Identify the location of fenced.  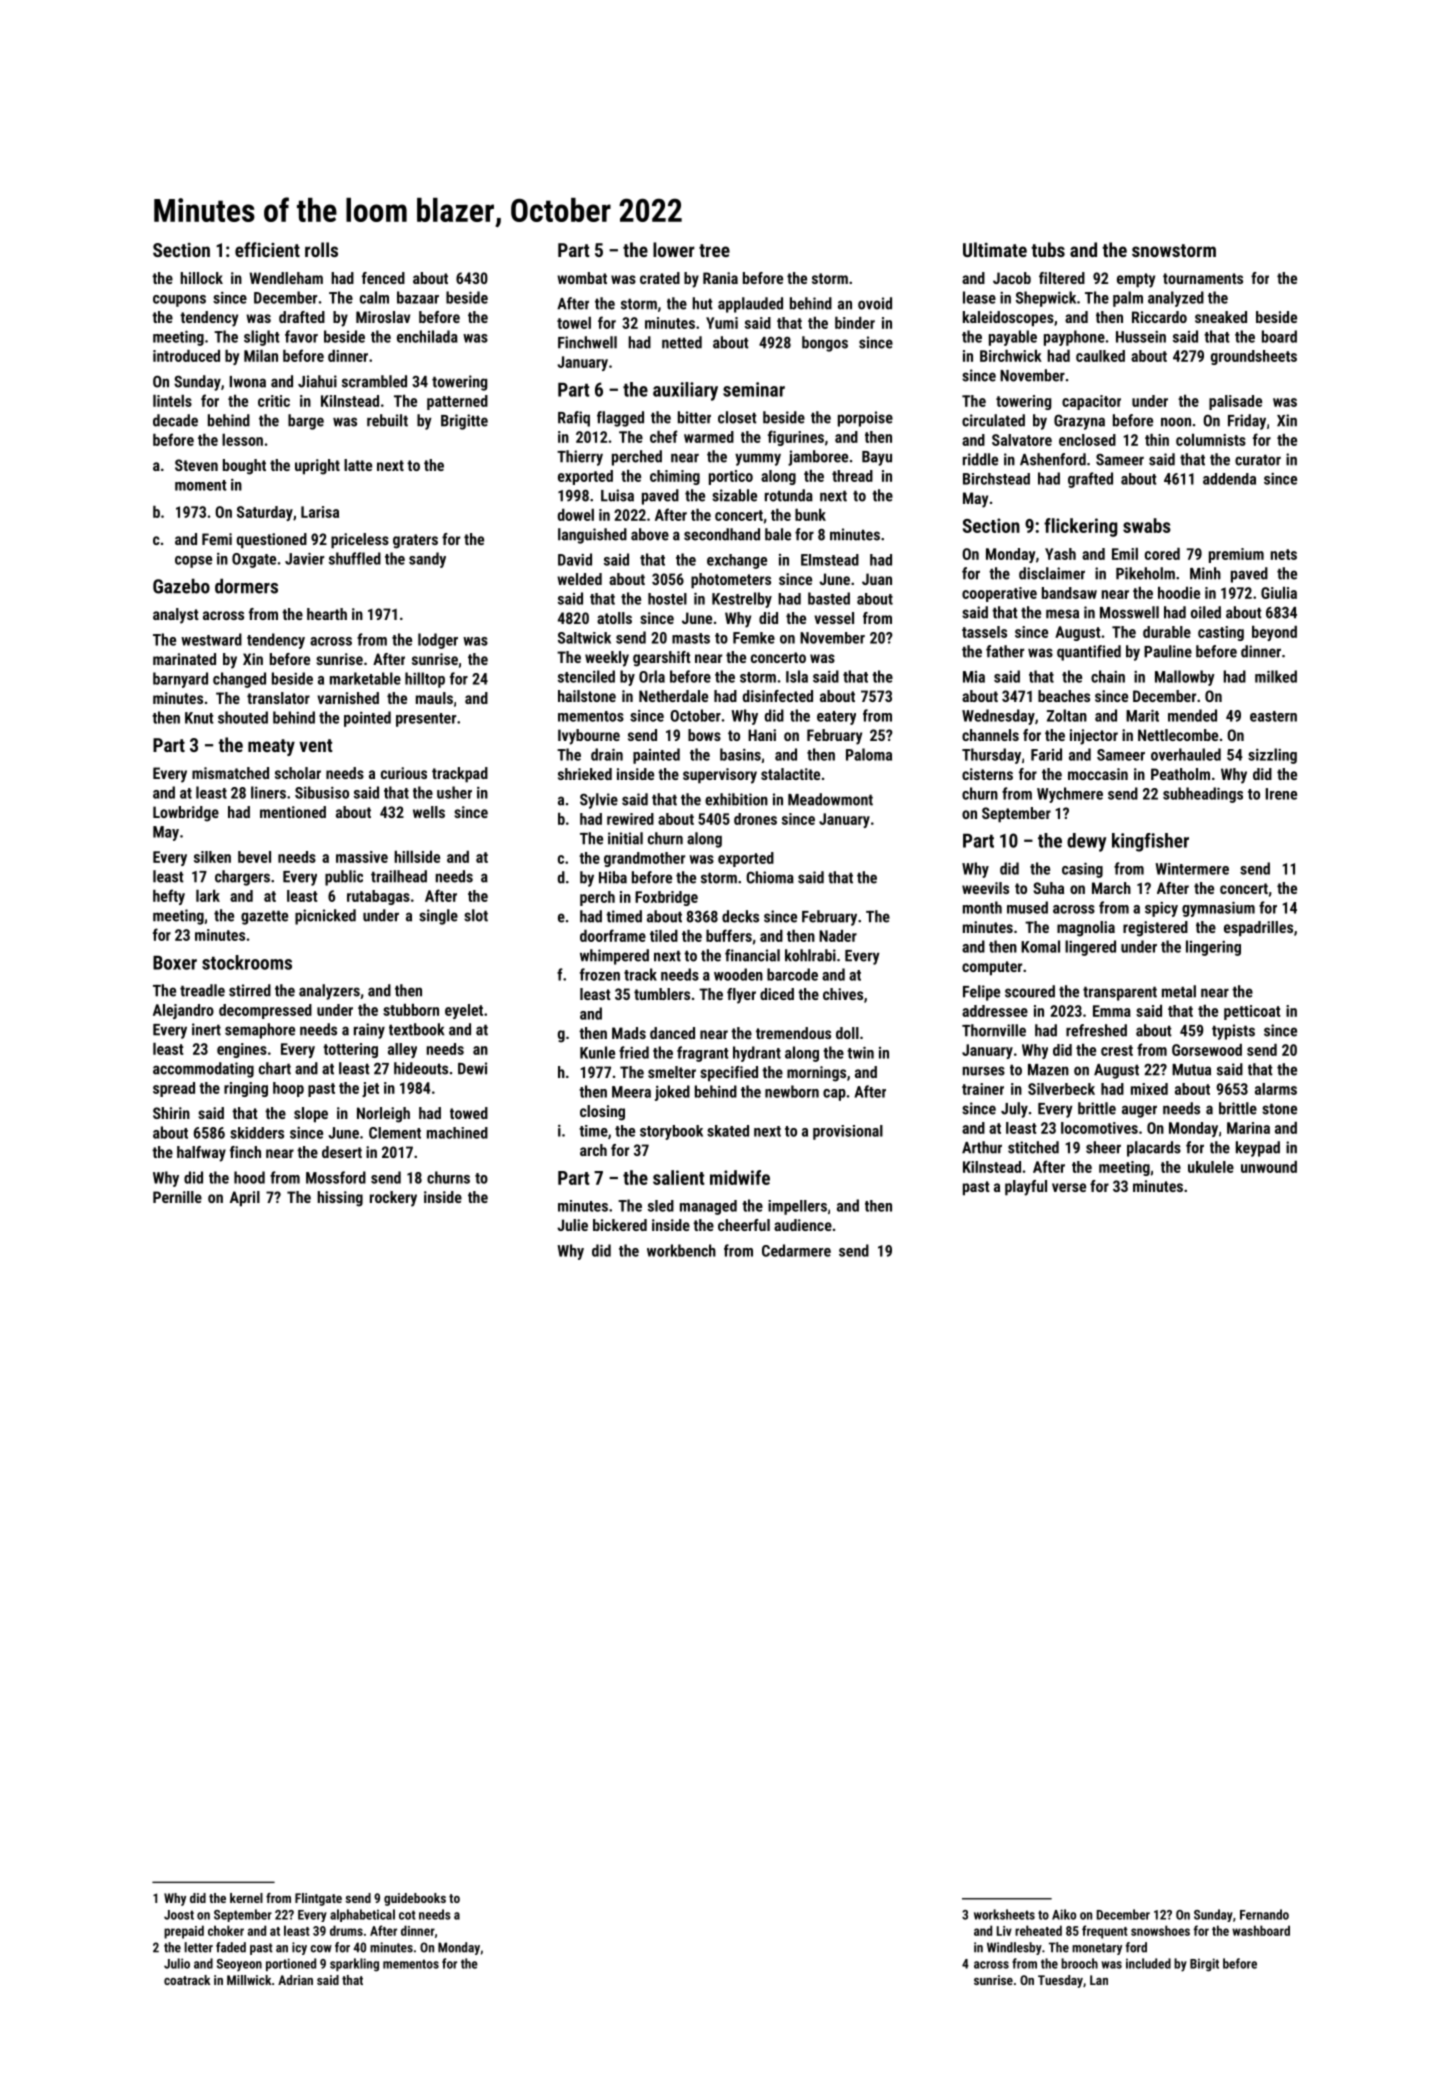
(383, 278).
